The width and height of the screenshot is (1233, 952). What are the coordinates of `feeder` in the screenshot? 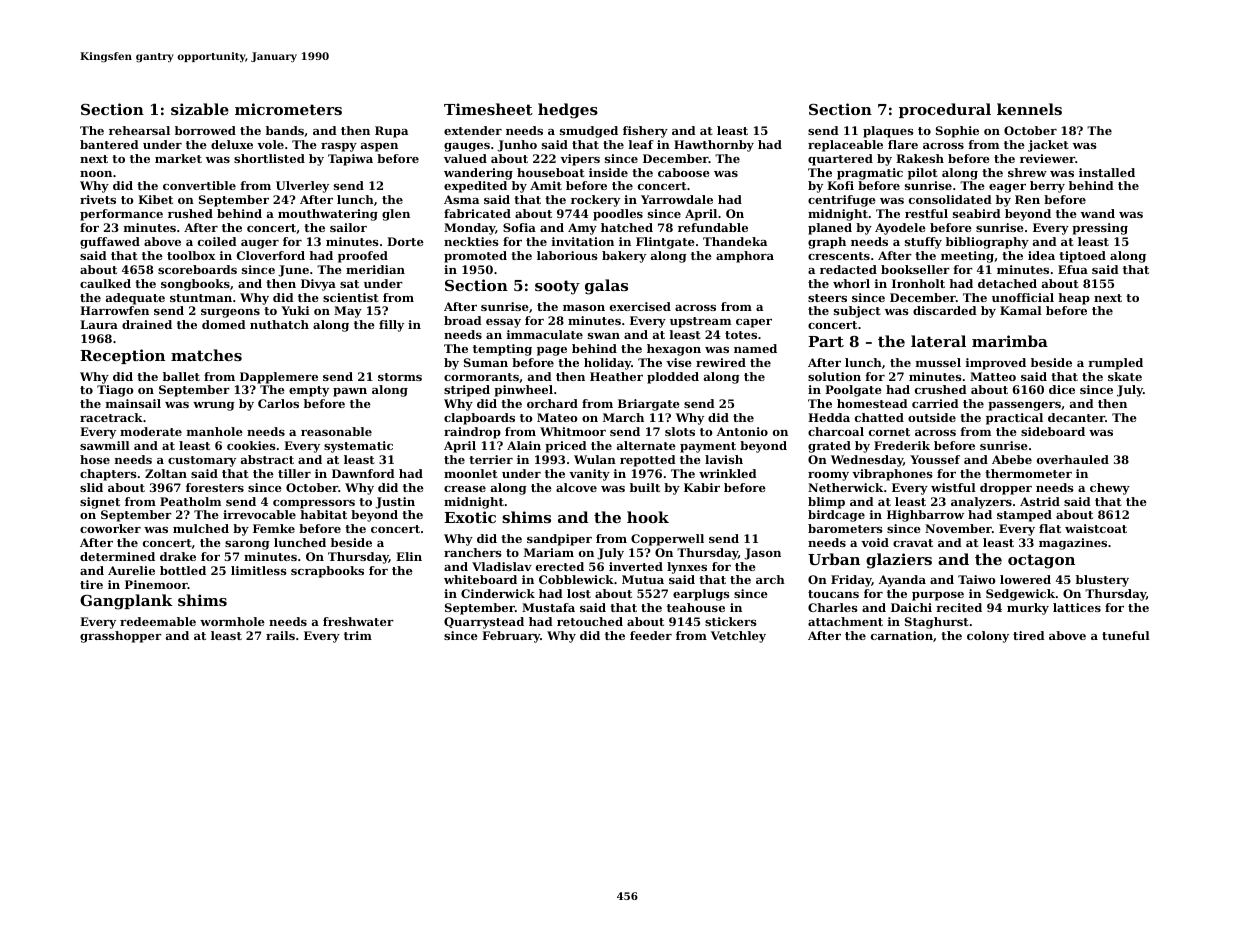 It's located at (651, 635).
